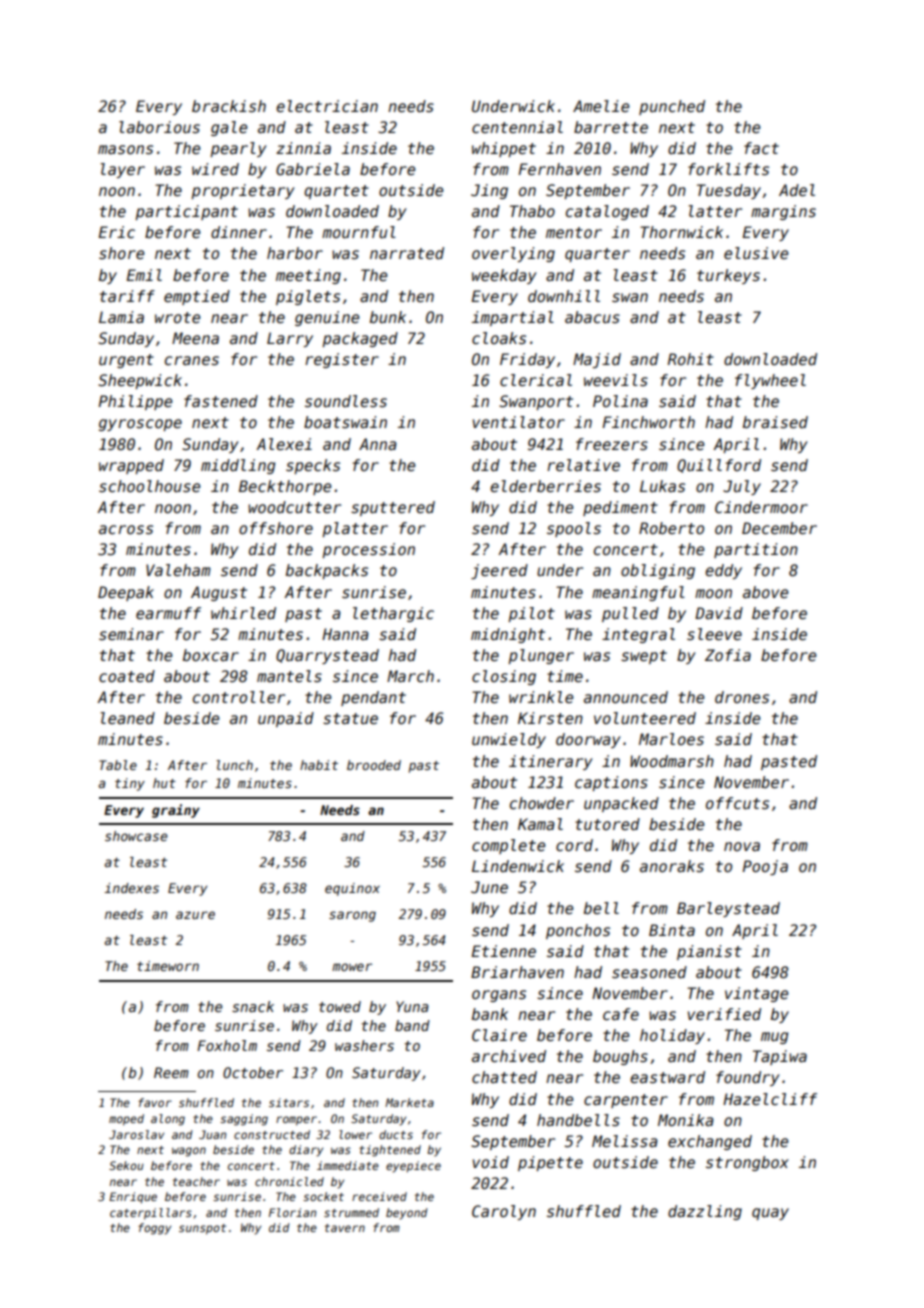 This image has width=924, height=1308. I want to click on Foxholm, so click(227, 1045).
